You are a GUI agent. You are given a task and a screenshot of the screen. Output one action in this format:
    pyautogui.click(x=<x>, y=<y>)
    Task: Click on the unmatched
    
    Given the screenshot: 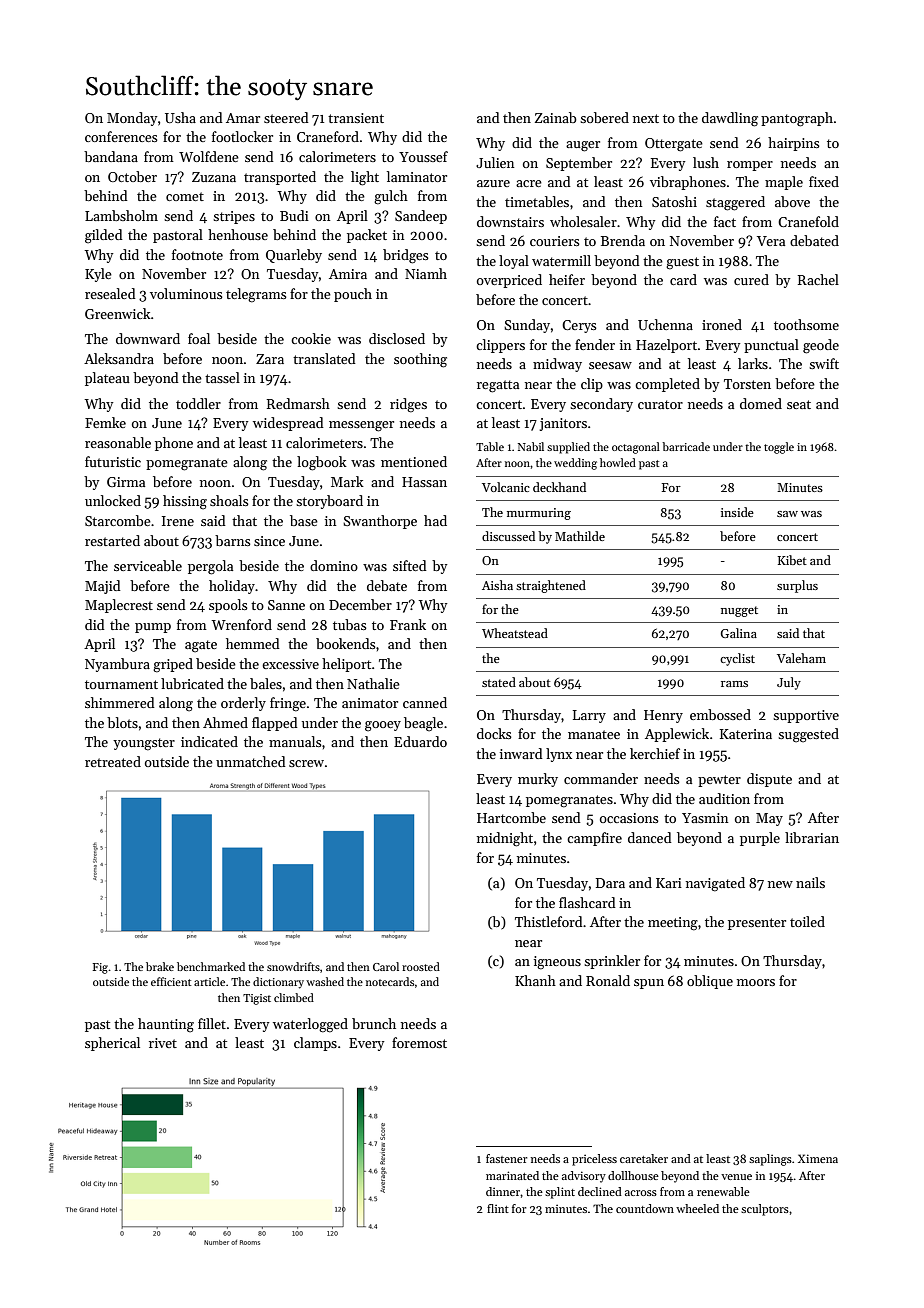 What is the action you would take?
    pyautogui.click(x=251, y=761)
